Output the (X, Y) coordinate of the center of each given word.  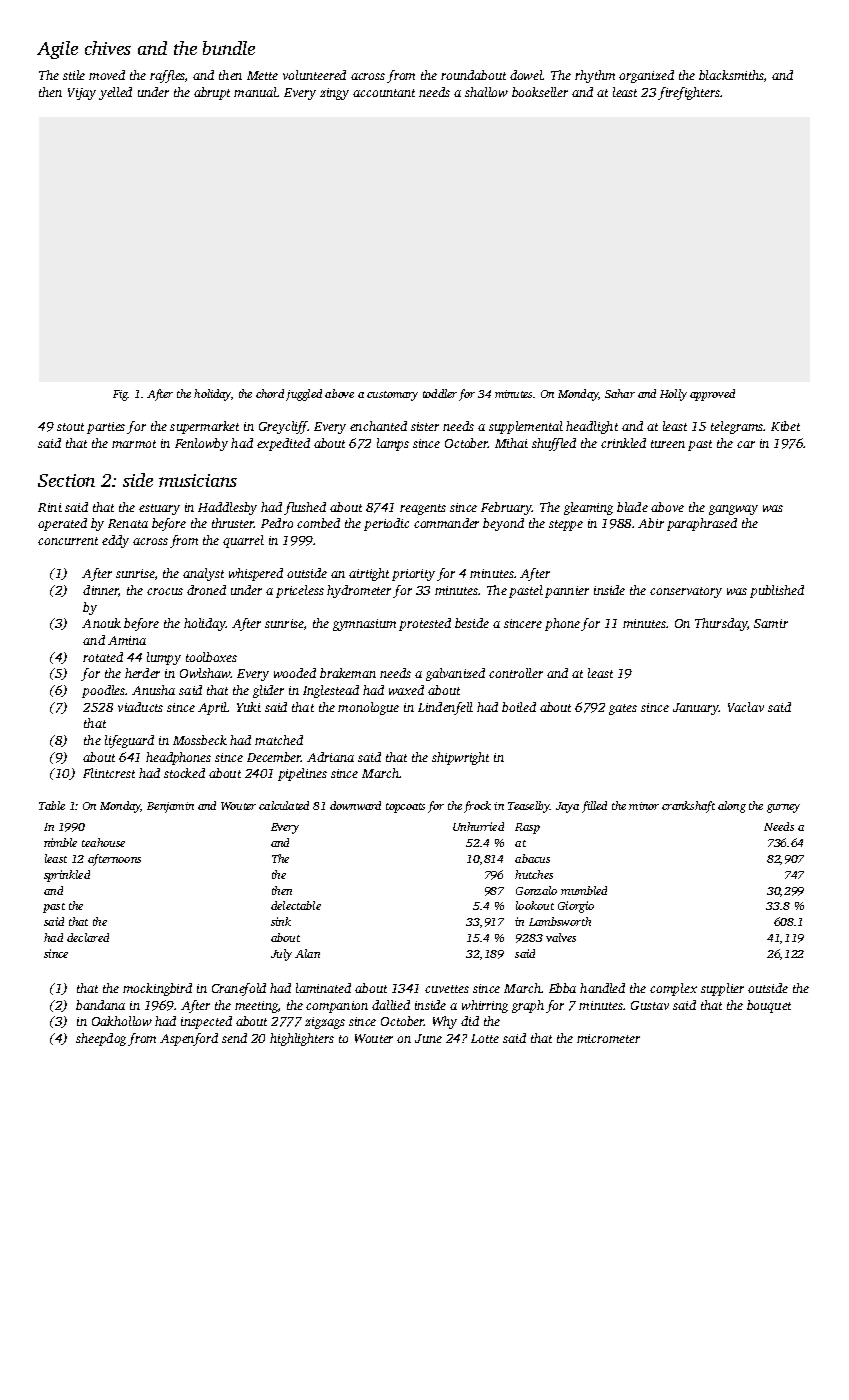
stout (70, 427)
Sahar (620, 393)
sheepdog (101, 1039)
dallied (391, 1005)
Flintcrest (109, 773)
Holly (673, 395)
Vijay (82, 94)
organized (646, 76)
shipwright (460, 758)
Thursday (721, 624)
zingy (334, 94)
